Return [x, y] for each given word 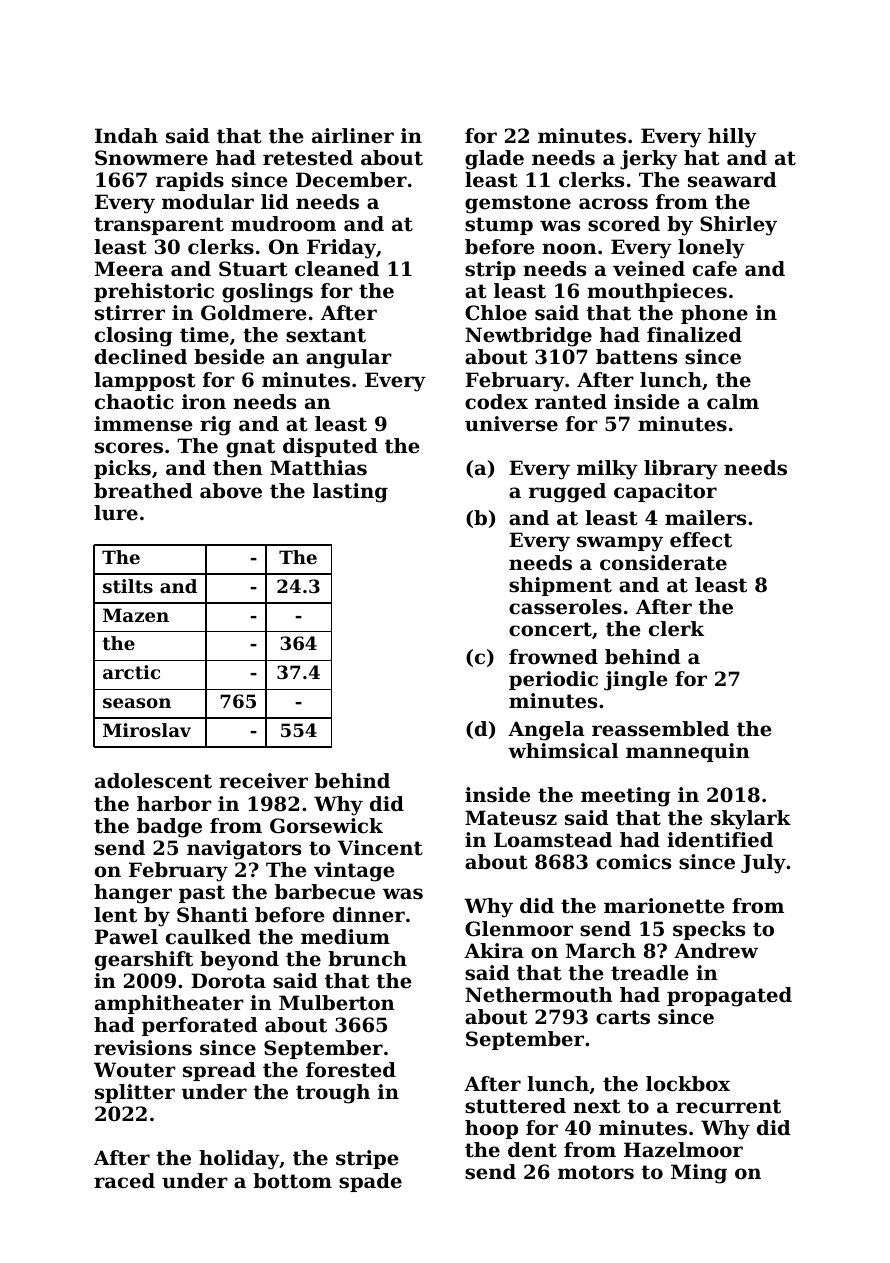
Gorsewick [326, 826]
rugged [567, 493]
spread [219, 1071]
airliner [353, 135]
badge [169, 828]
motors [596, 1172]
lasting [350, 493]
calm [733, 402]
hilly [732, 138]
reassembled [660, 729]
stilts [128, 586]
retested [308, 158]
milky [607, 470]
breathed [143, 491]
